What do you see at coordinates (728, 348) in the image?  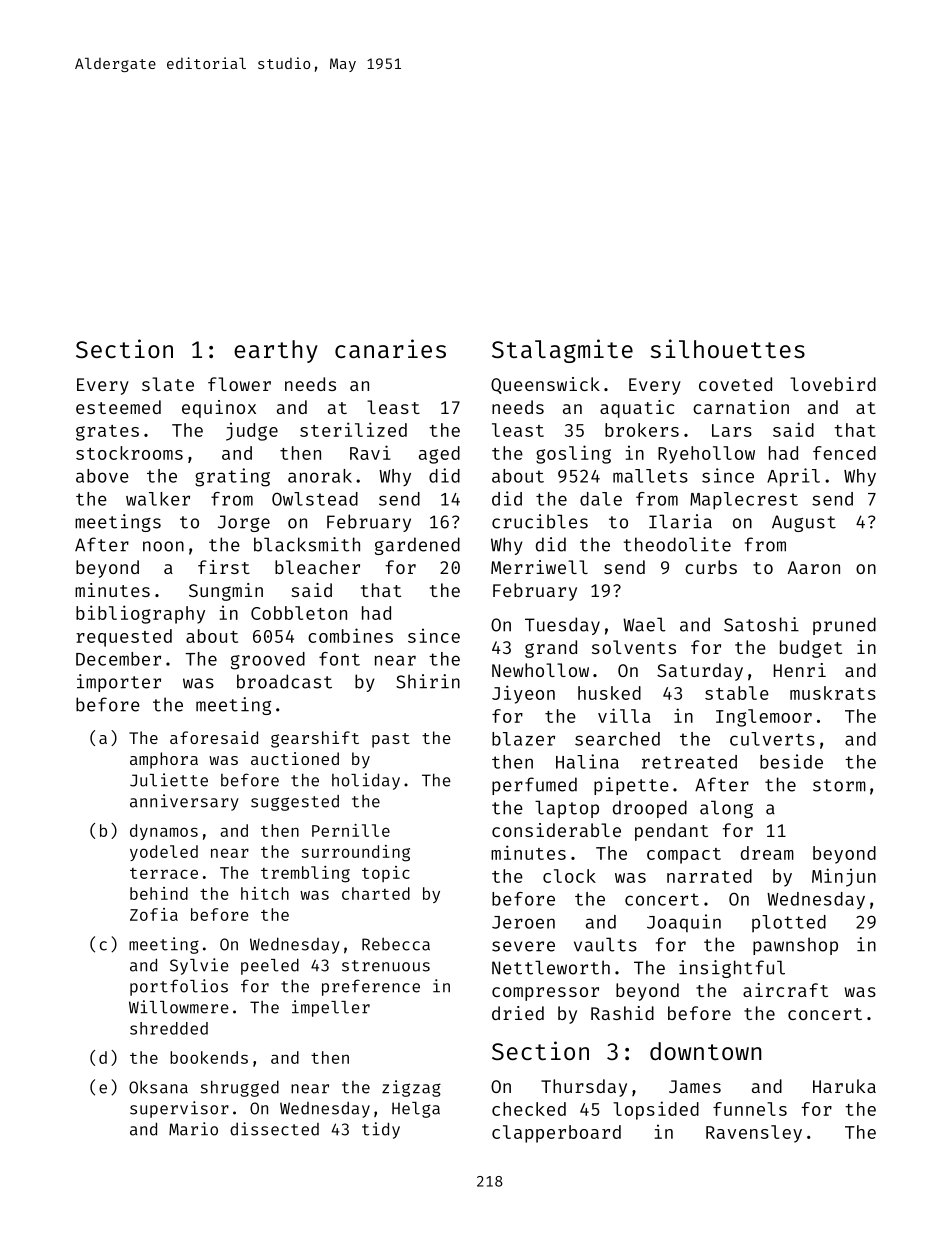 I see `silhouettes` at bounding box center [728, 348].
